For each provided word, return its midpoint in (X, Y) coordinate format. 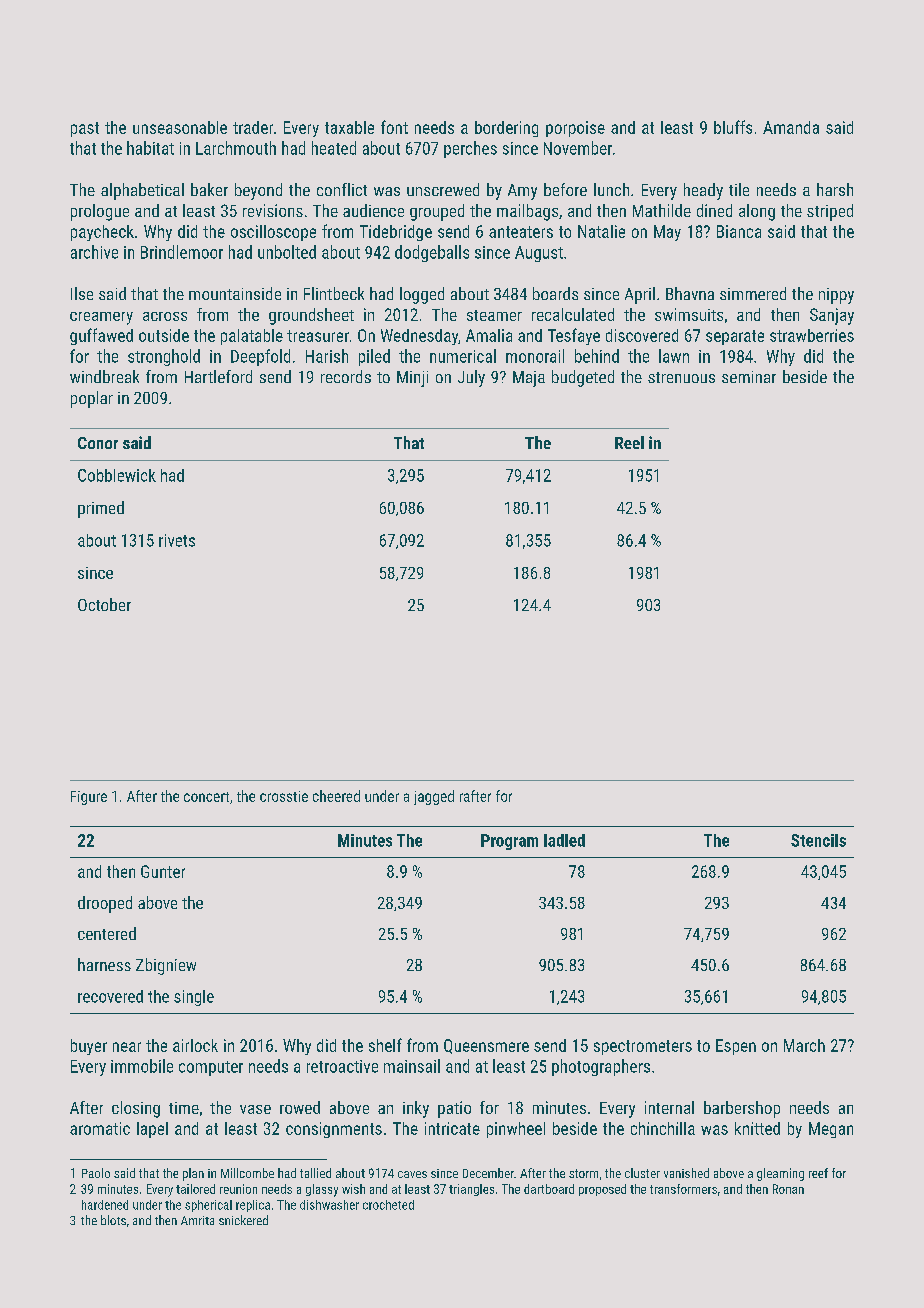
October (104, 604)
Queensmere (486, 1046)
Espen (736, 1047)
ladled (564, 840)
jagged (434, 797)
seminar (749, 377)
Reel (629, 442)
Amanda (791, 127)
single (194, 998)
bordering (506, 129)
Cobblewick (117, 475)
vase (255, 1109)
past (85, 129)
